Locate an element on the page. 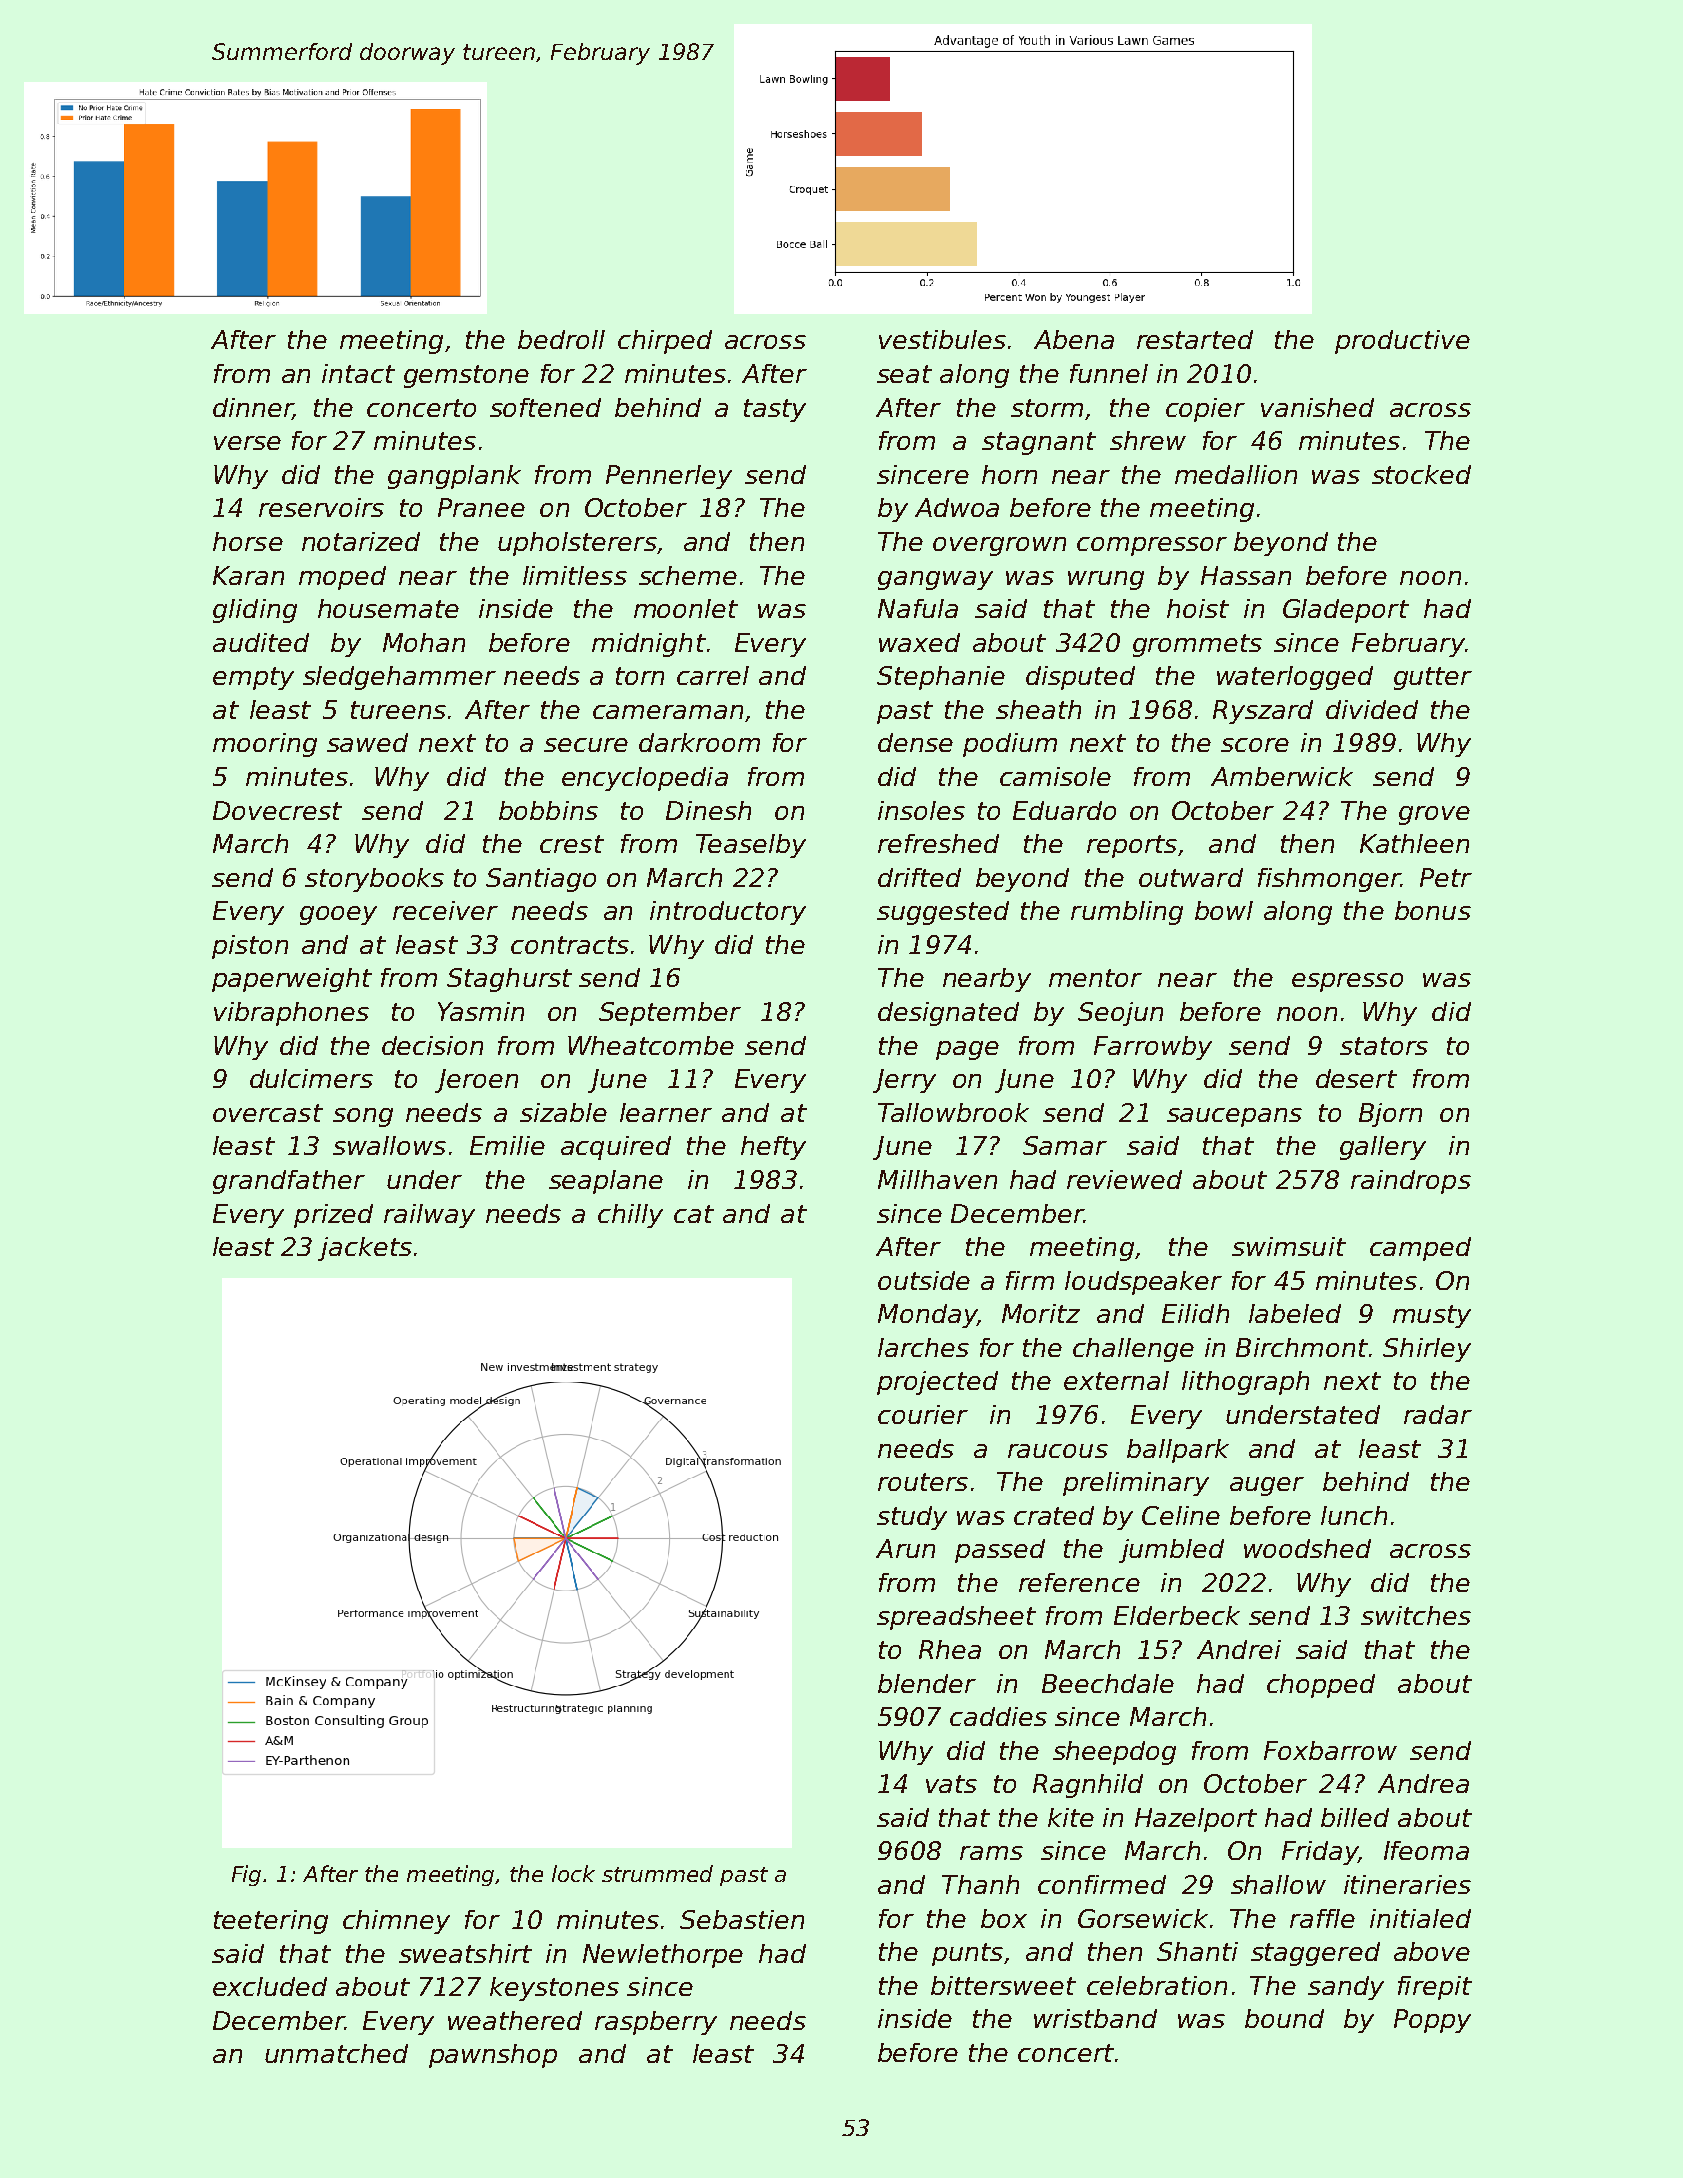  courier is located at coordinates (923, 1414).
